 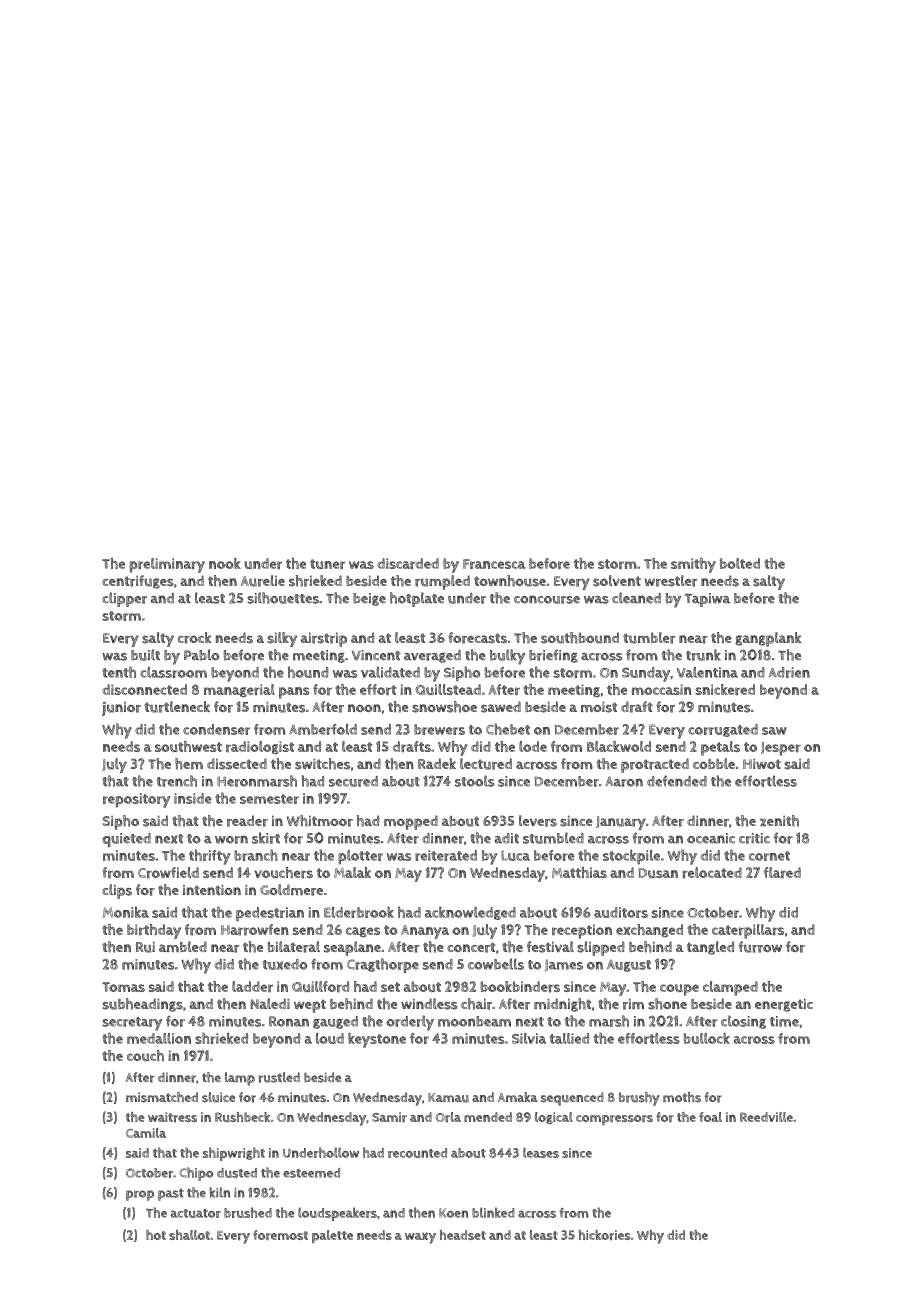 I want to click on energetic, so click(x=784, y=1005).
